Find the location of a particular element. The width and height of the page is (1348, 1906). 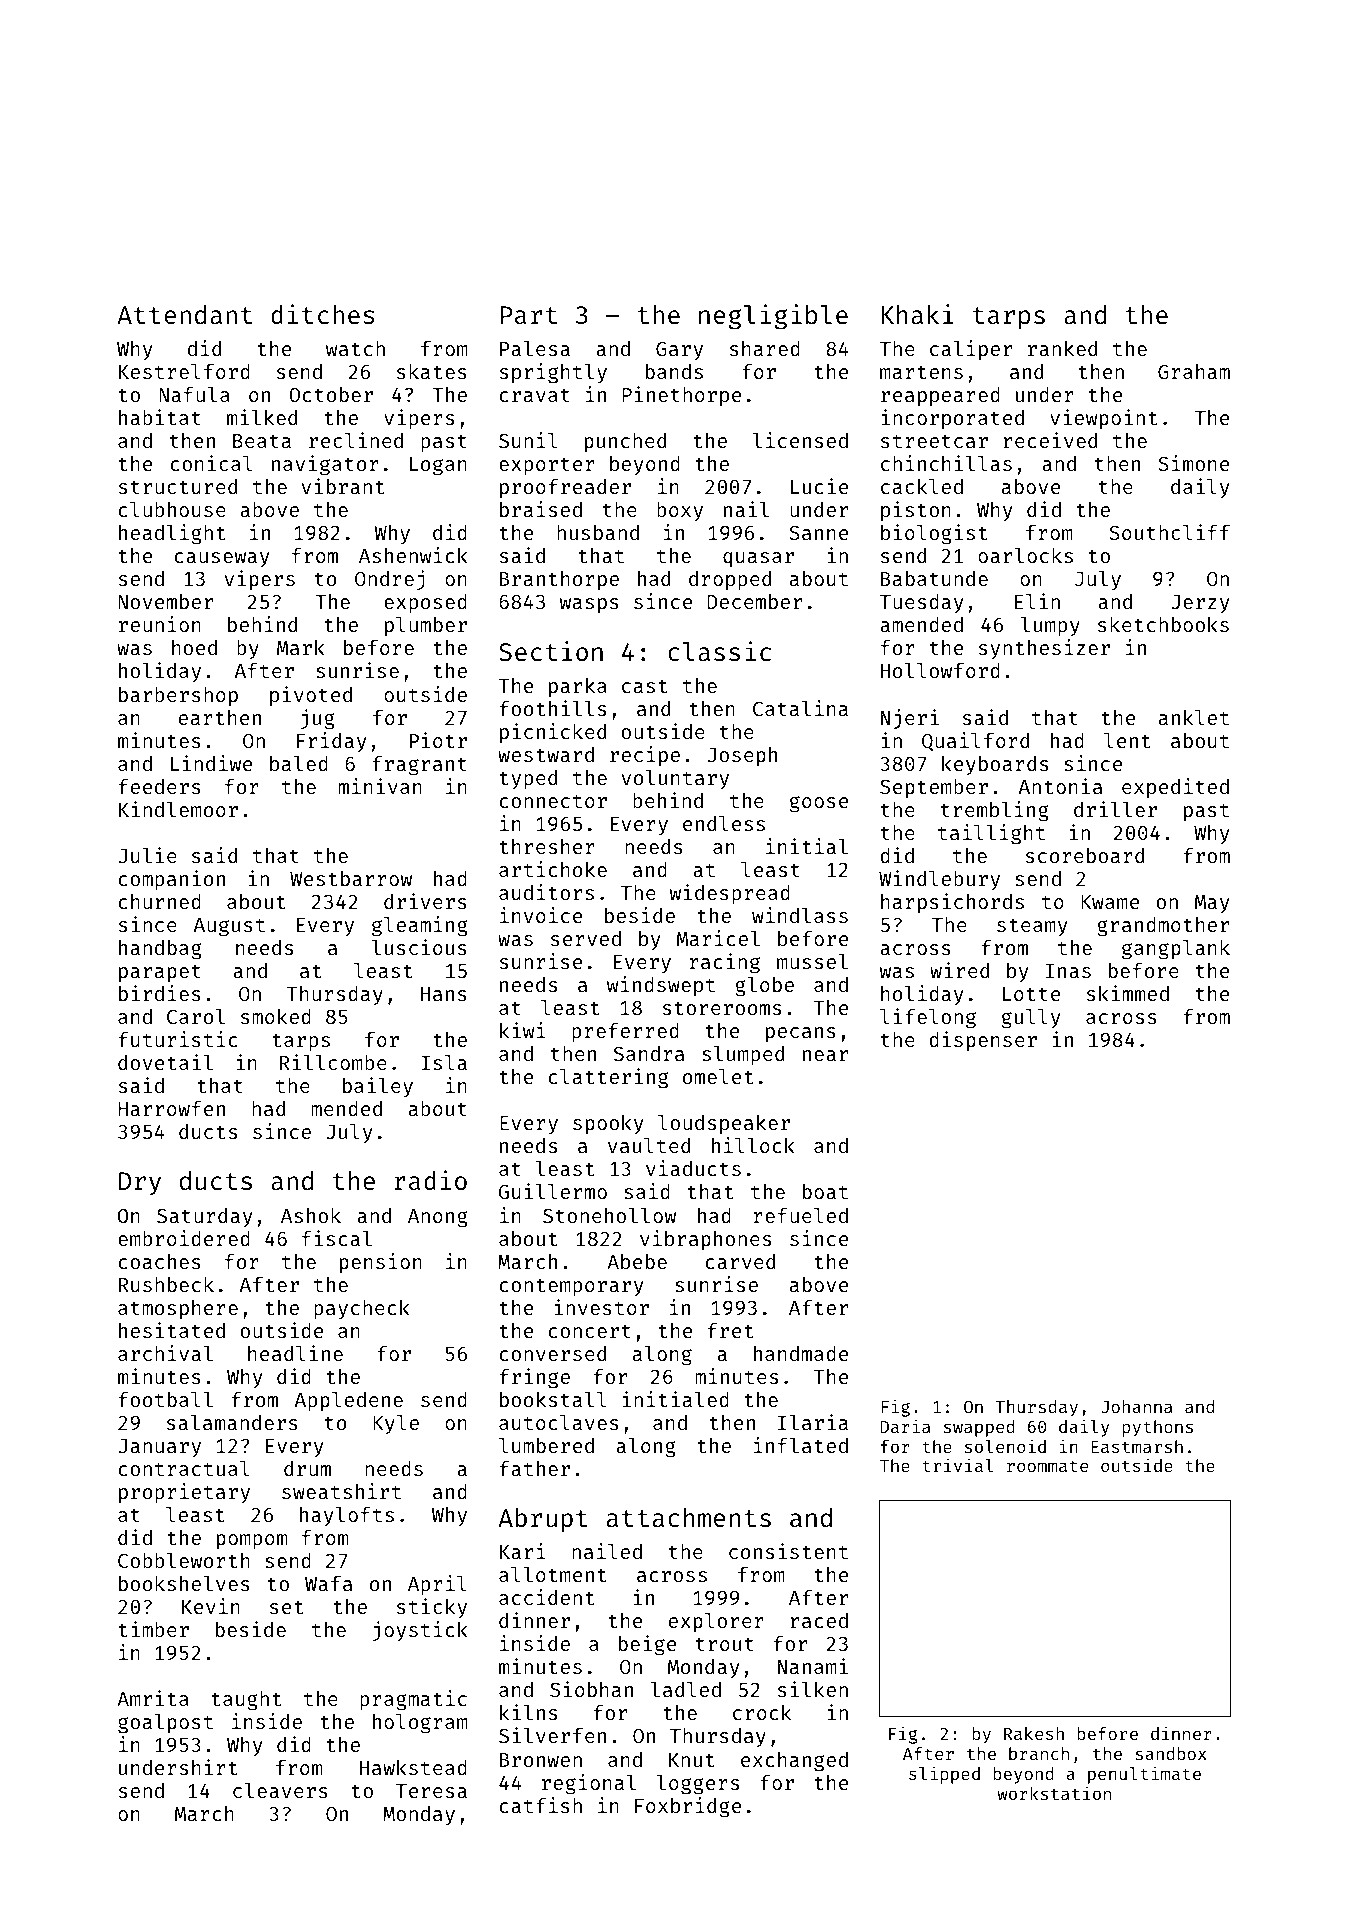

Appledene is located at coordinates (349, 1401).
